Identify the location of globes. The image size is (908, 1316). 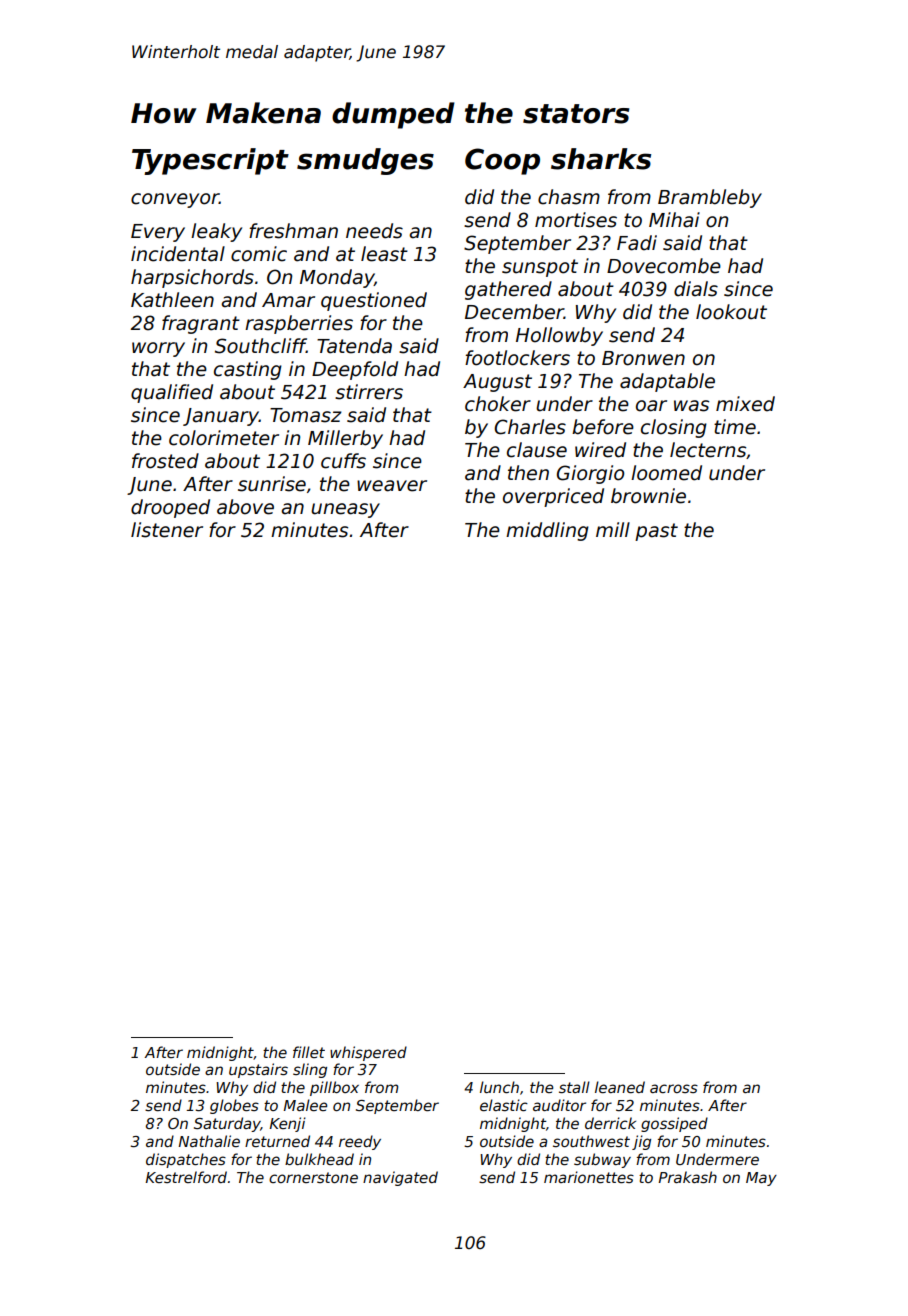
(234, 1106).
